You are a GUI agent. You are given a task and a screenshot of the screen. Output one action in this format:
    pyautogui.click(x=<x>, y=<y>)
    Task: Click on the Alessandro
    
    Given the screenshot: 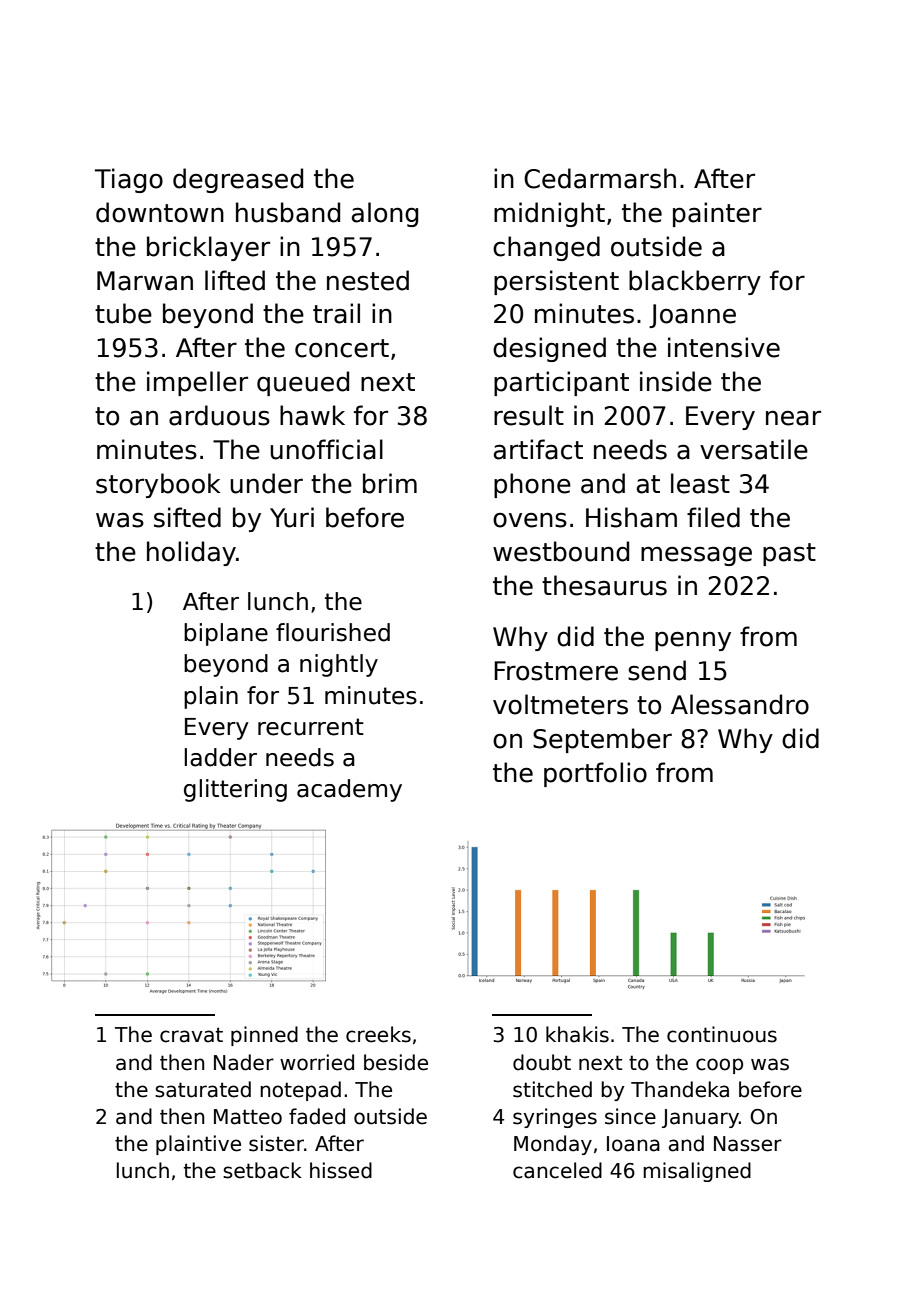 What is the action you would take?
    pyautogui.click(x=740, y=704)
